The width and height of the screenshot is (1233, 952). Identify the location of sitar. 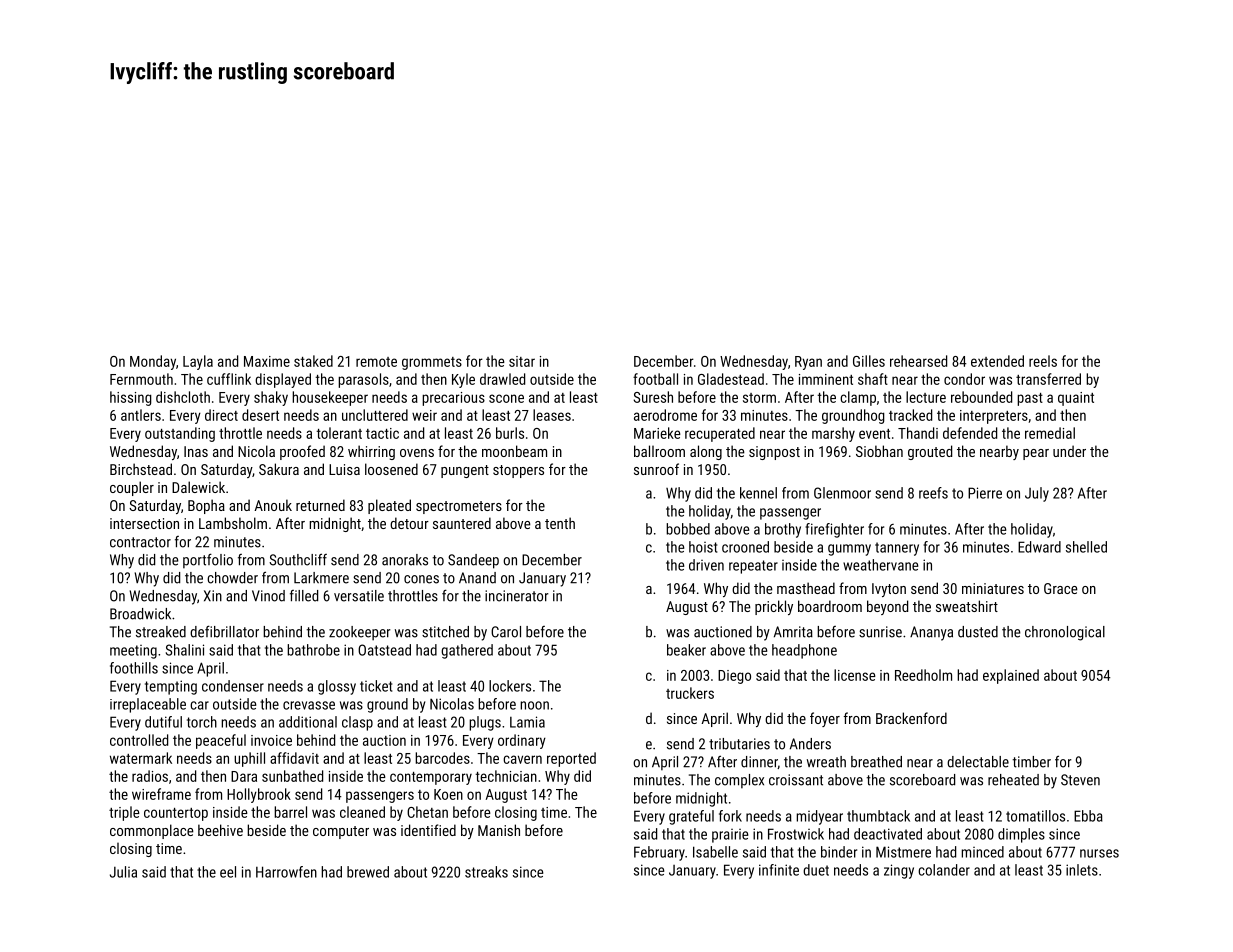
(522, 361).
